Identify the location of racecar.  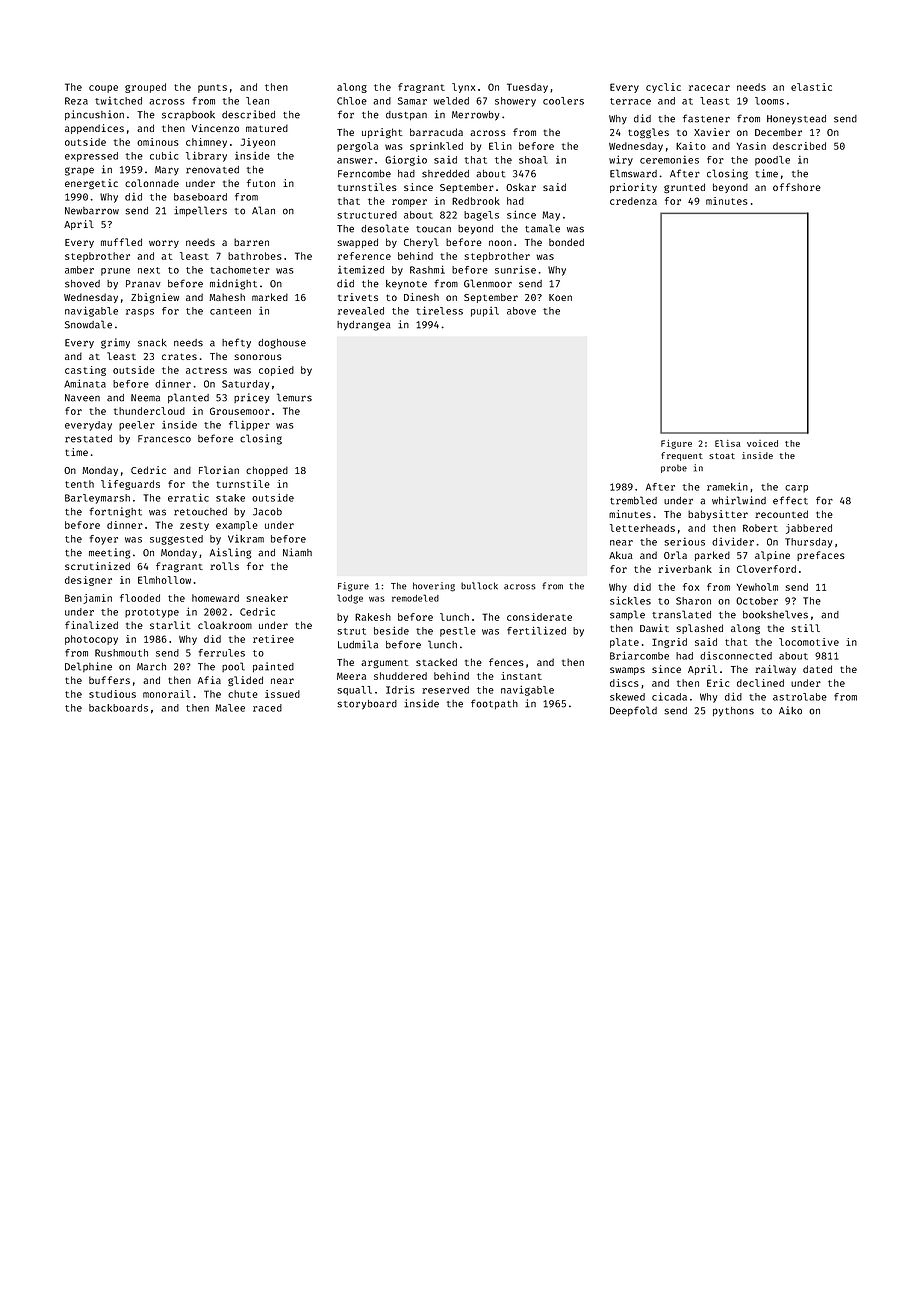
(709, 88).
